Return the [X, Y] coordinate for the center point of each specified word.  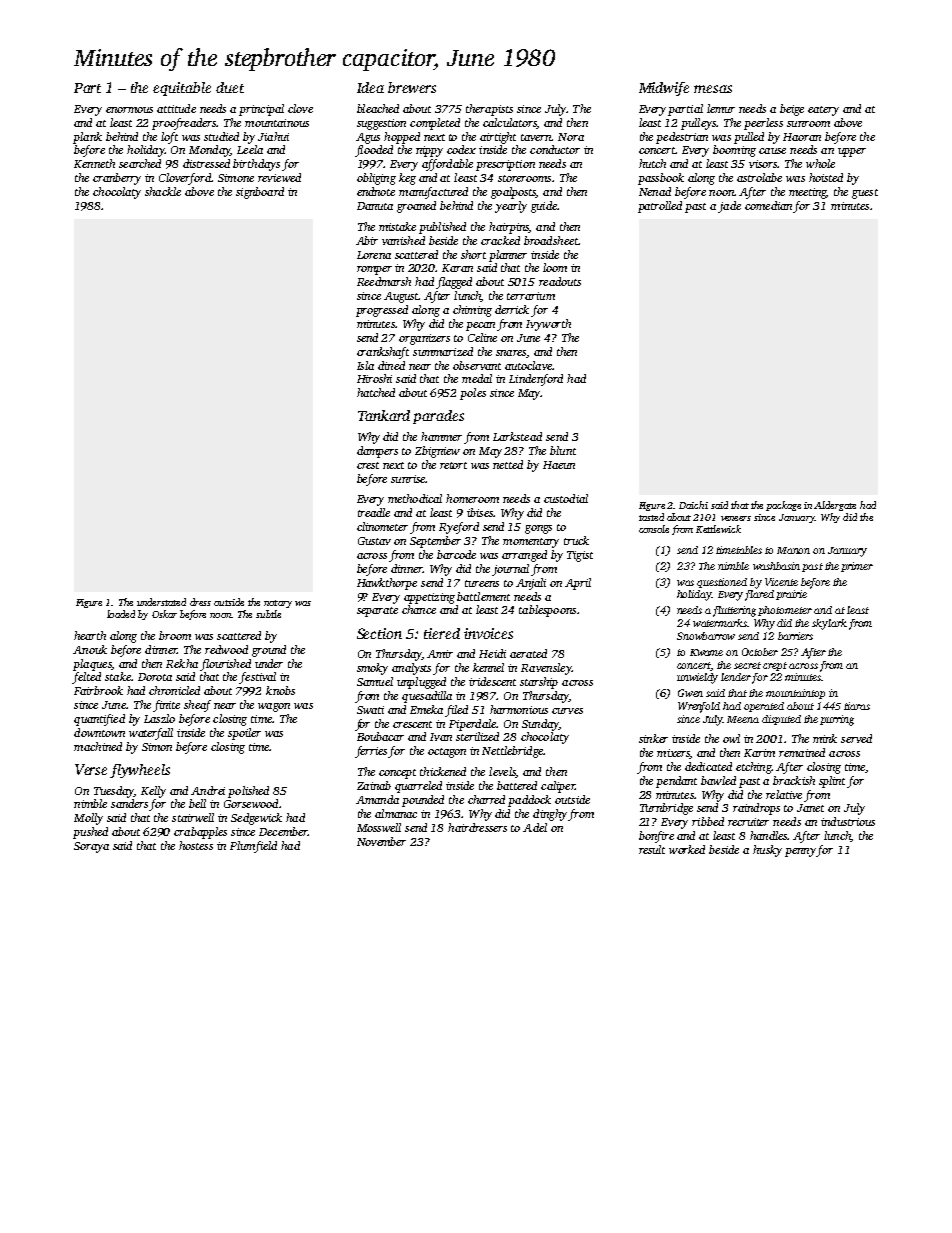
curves [567, 711]
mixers [673, 754]
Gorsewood [251, 803]
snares [511, 353]
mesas [713, 89]
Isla [365, 365]
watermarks [720, 623]
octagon [447, 753]
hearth [90, 635]
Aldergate [835, 506]
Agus [368, 138]
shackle [163, 191]
